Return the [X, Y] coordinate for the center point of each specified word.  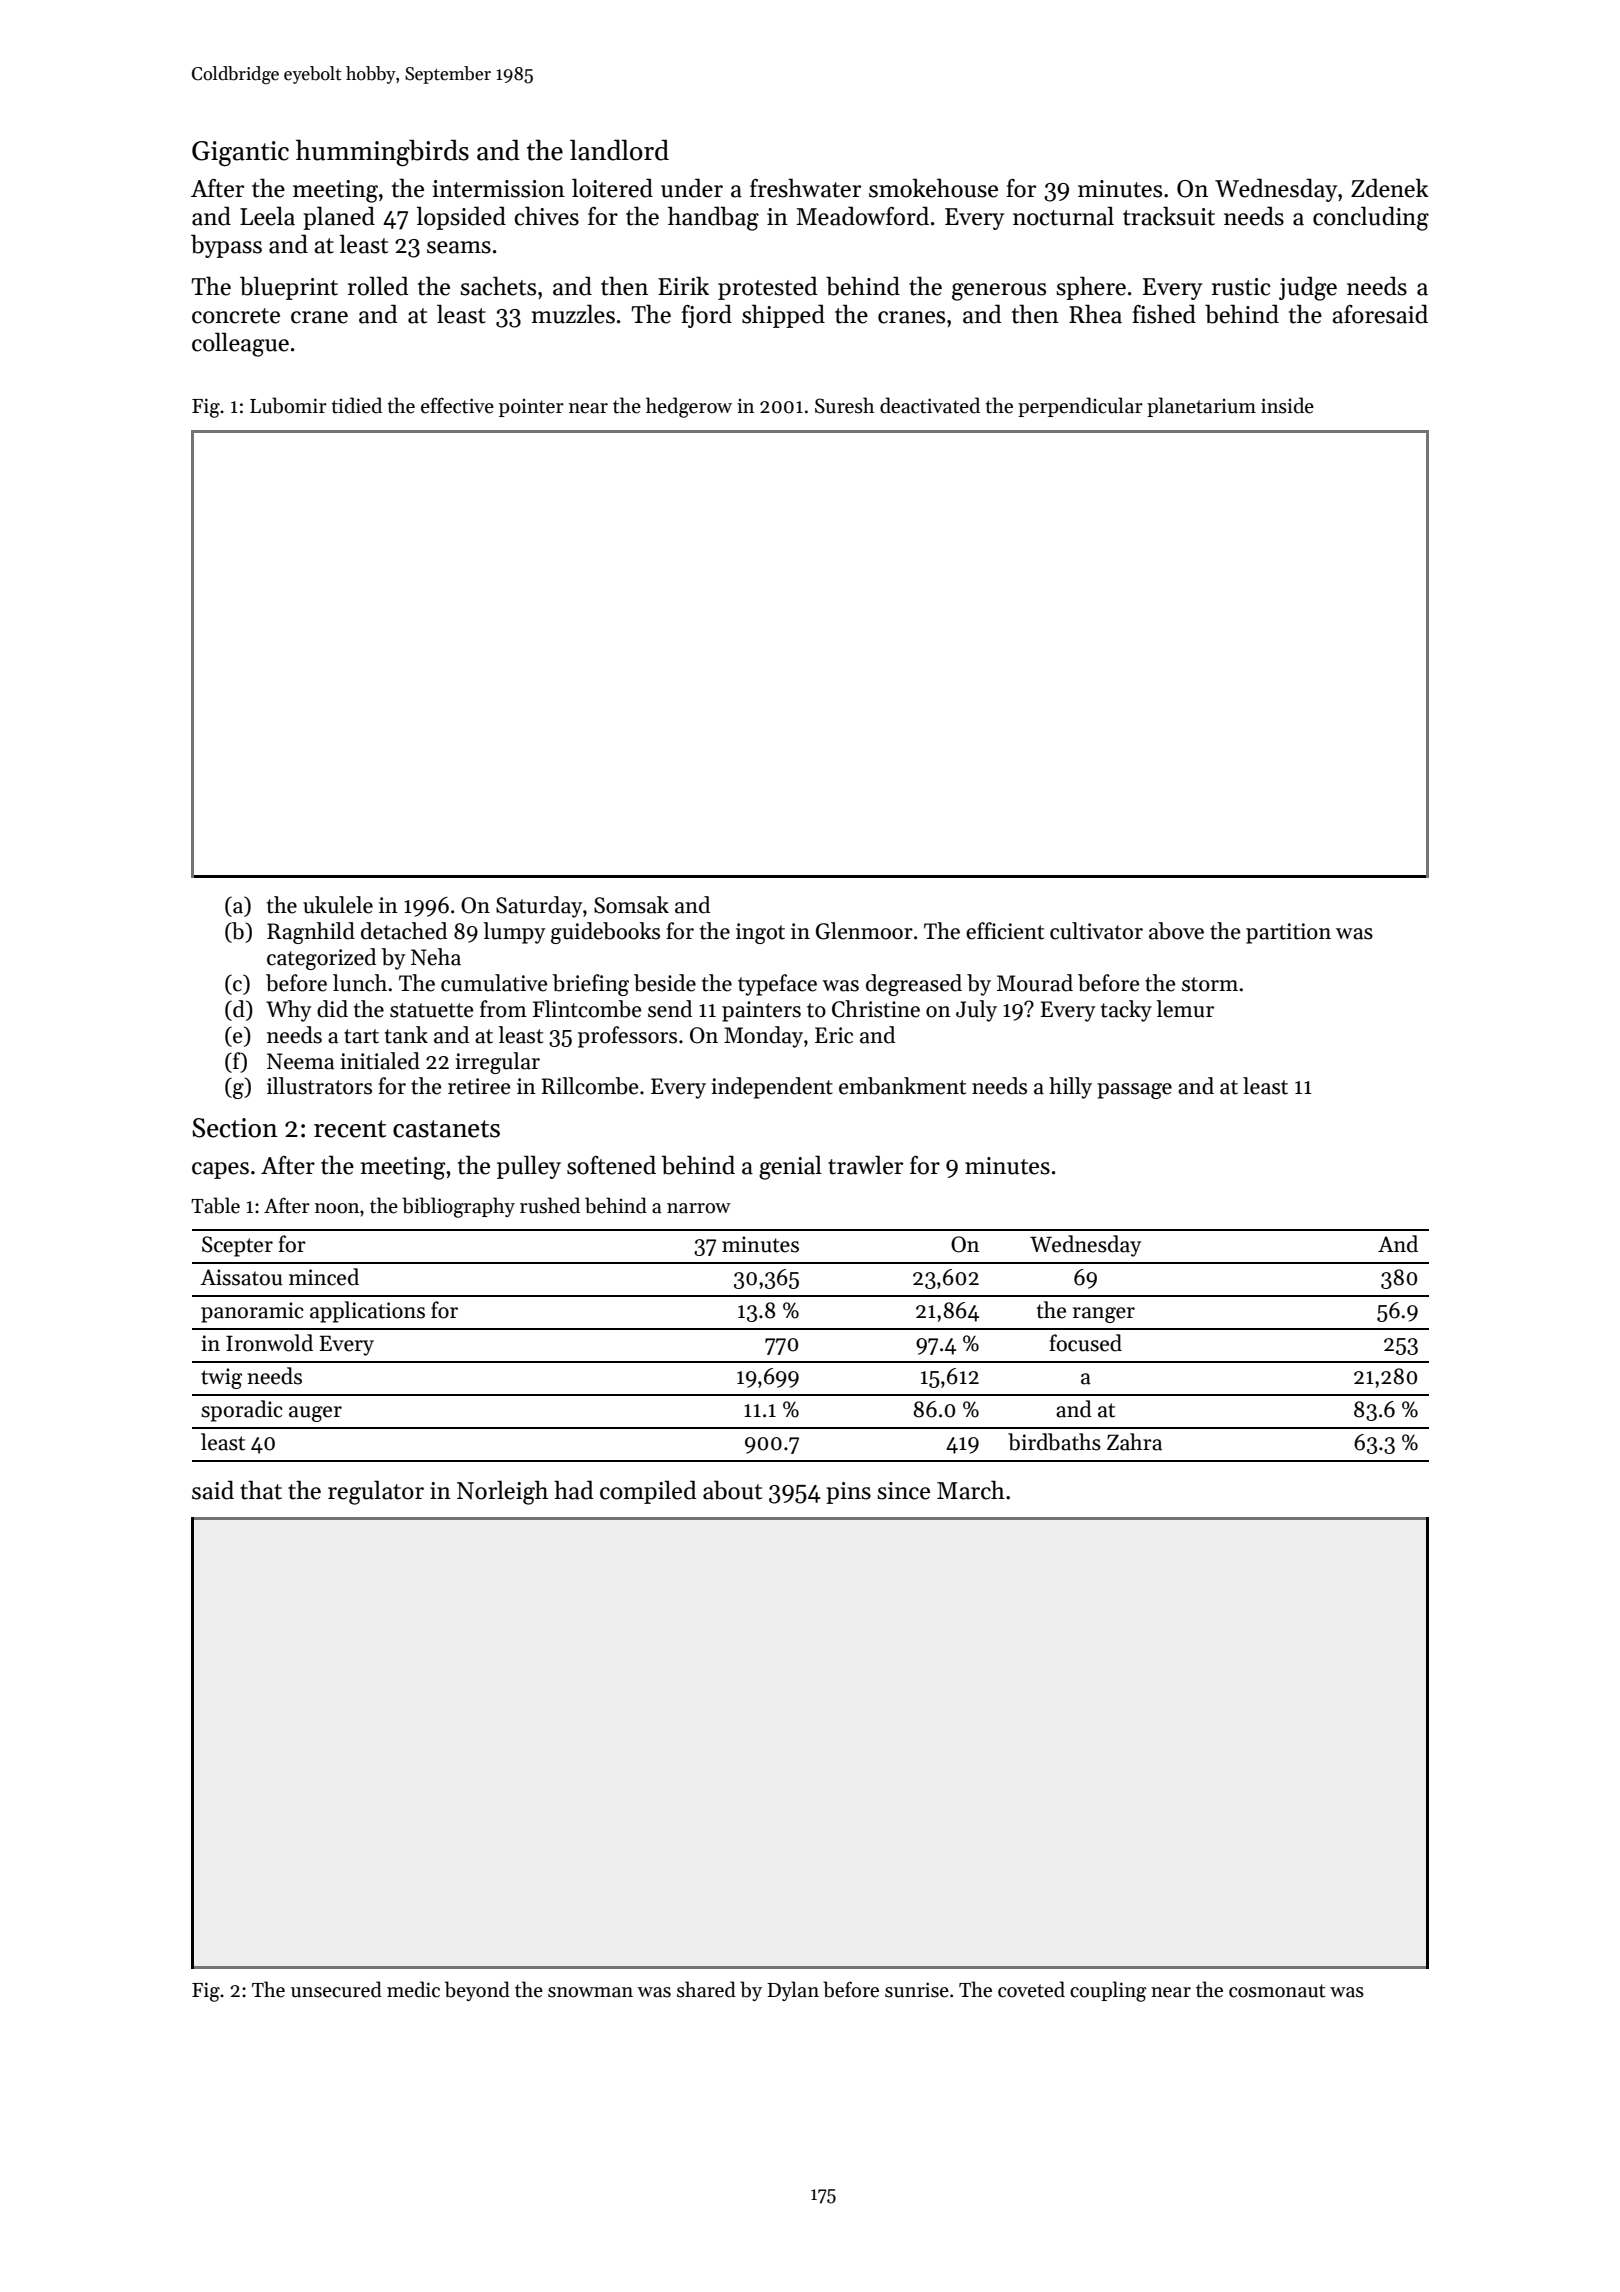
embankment [902, 1086]
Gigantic [240, 153]
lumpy [514, 933]
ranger [1104, 1315]
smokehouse [933, 188]
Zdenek [1390, 188]
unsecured [336, 1989]
